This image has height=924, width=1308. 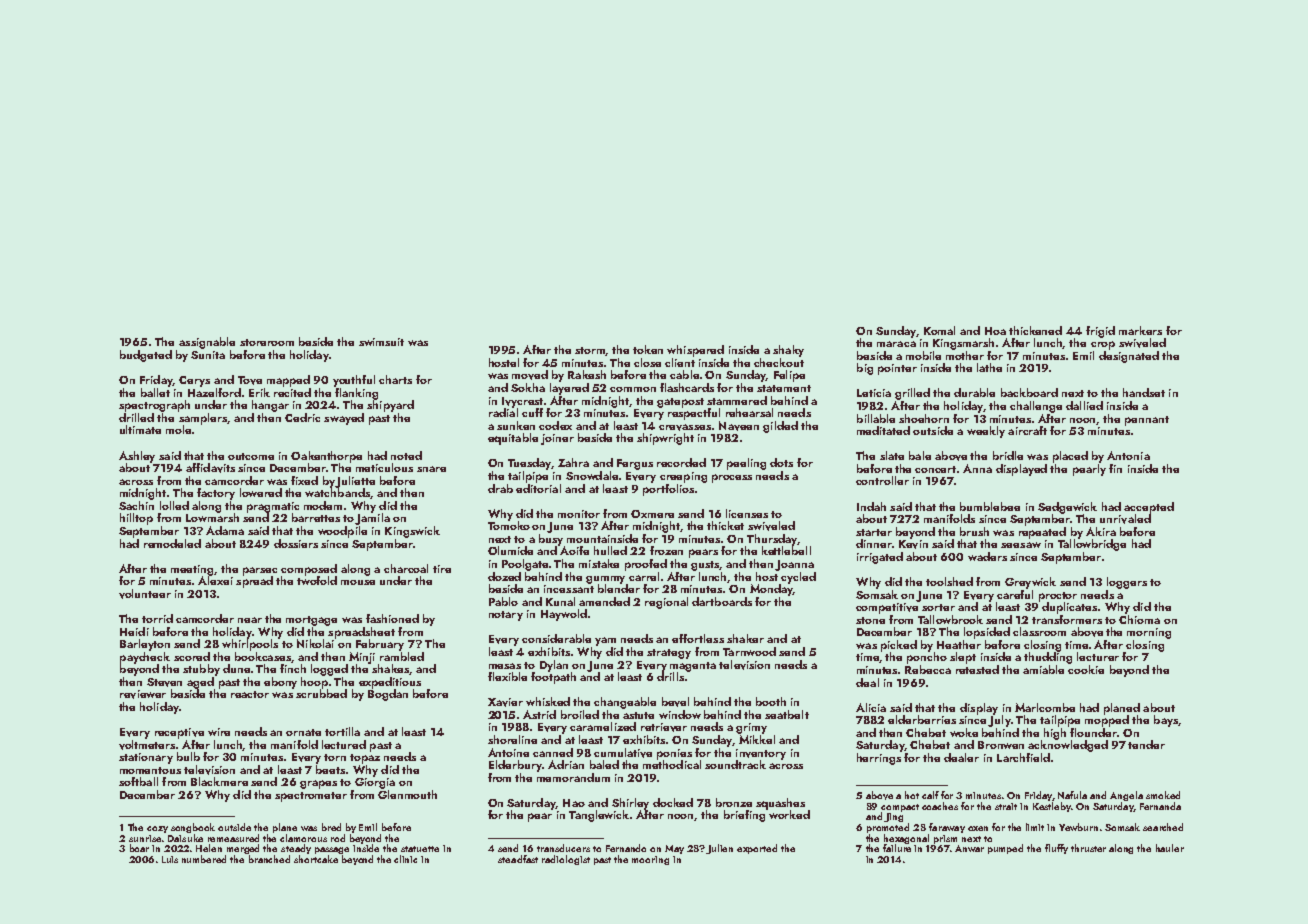 I want to click on meticulous, so click(x=384, y=467).
